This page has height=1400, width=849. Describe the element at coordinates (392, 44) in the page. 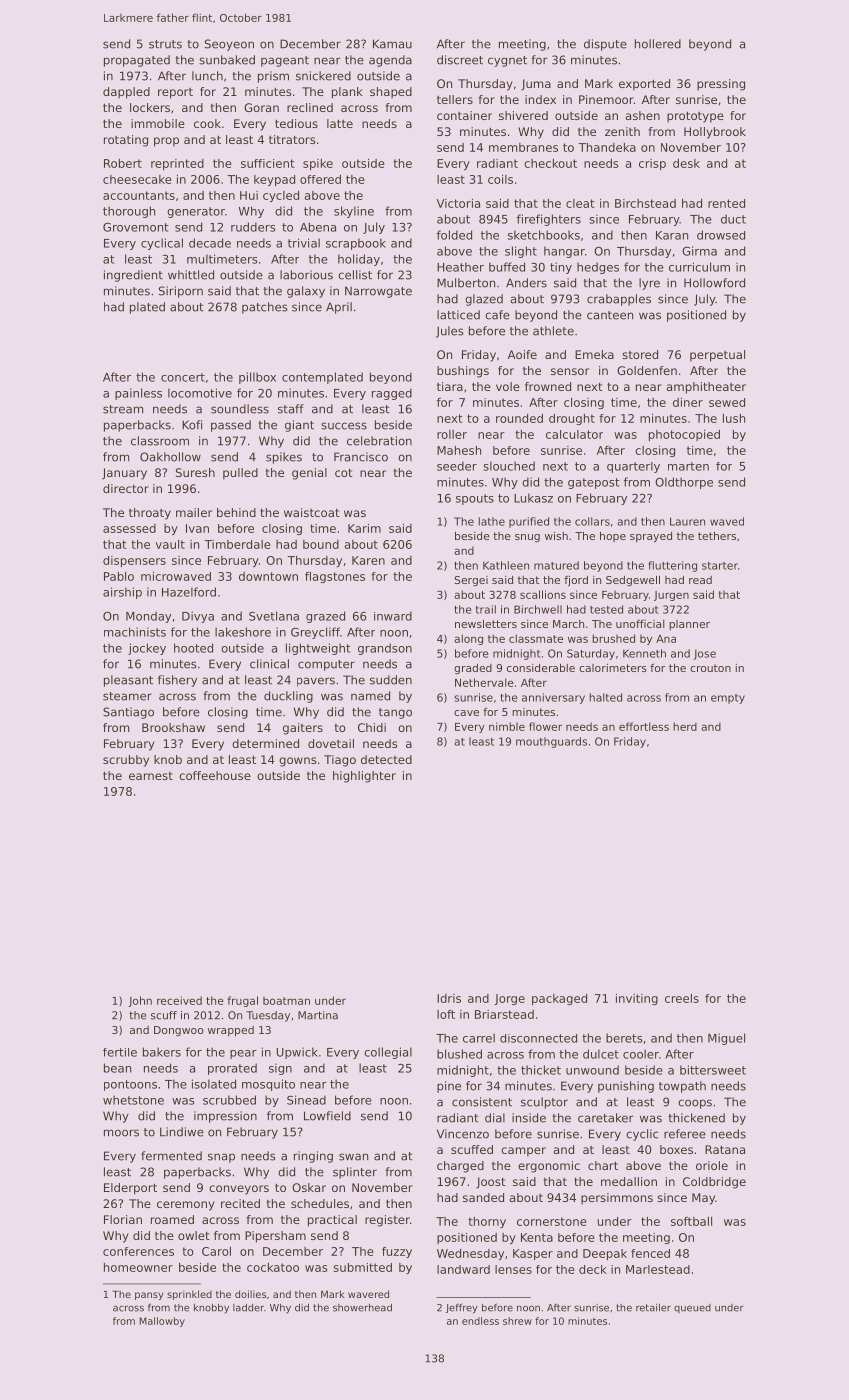

I see `Kamau` at that location.
